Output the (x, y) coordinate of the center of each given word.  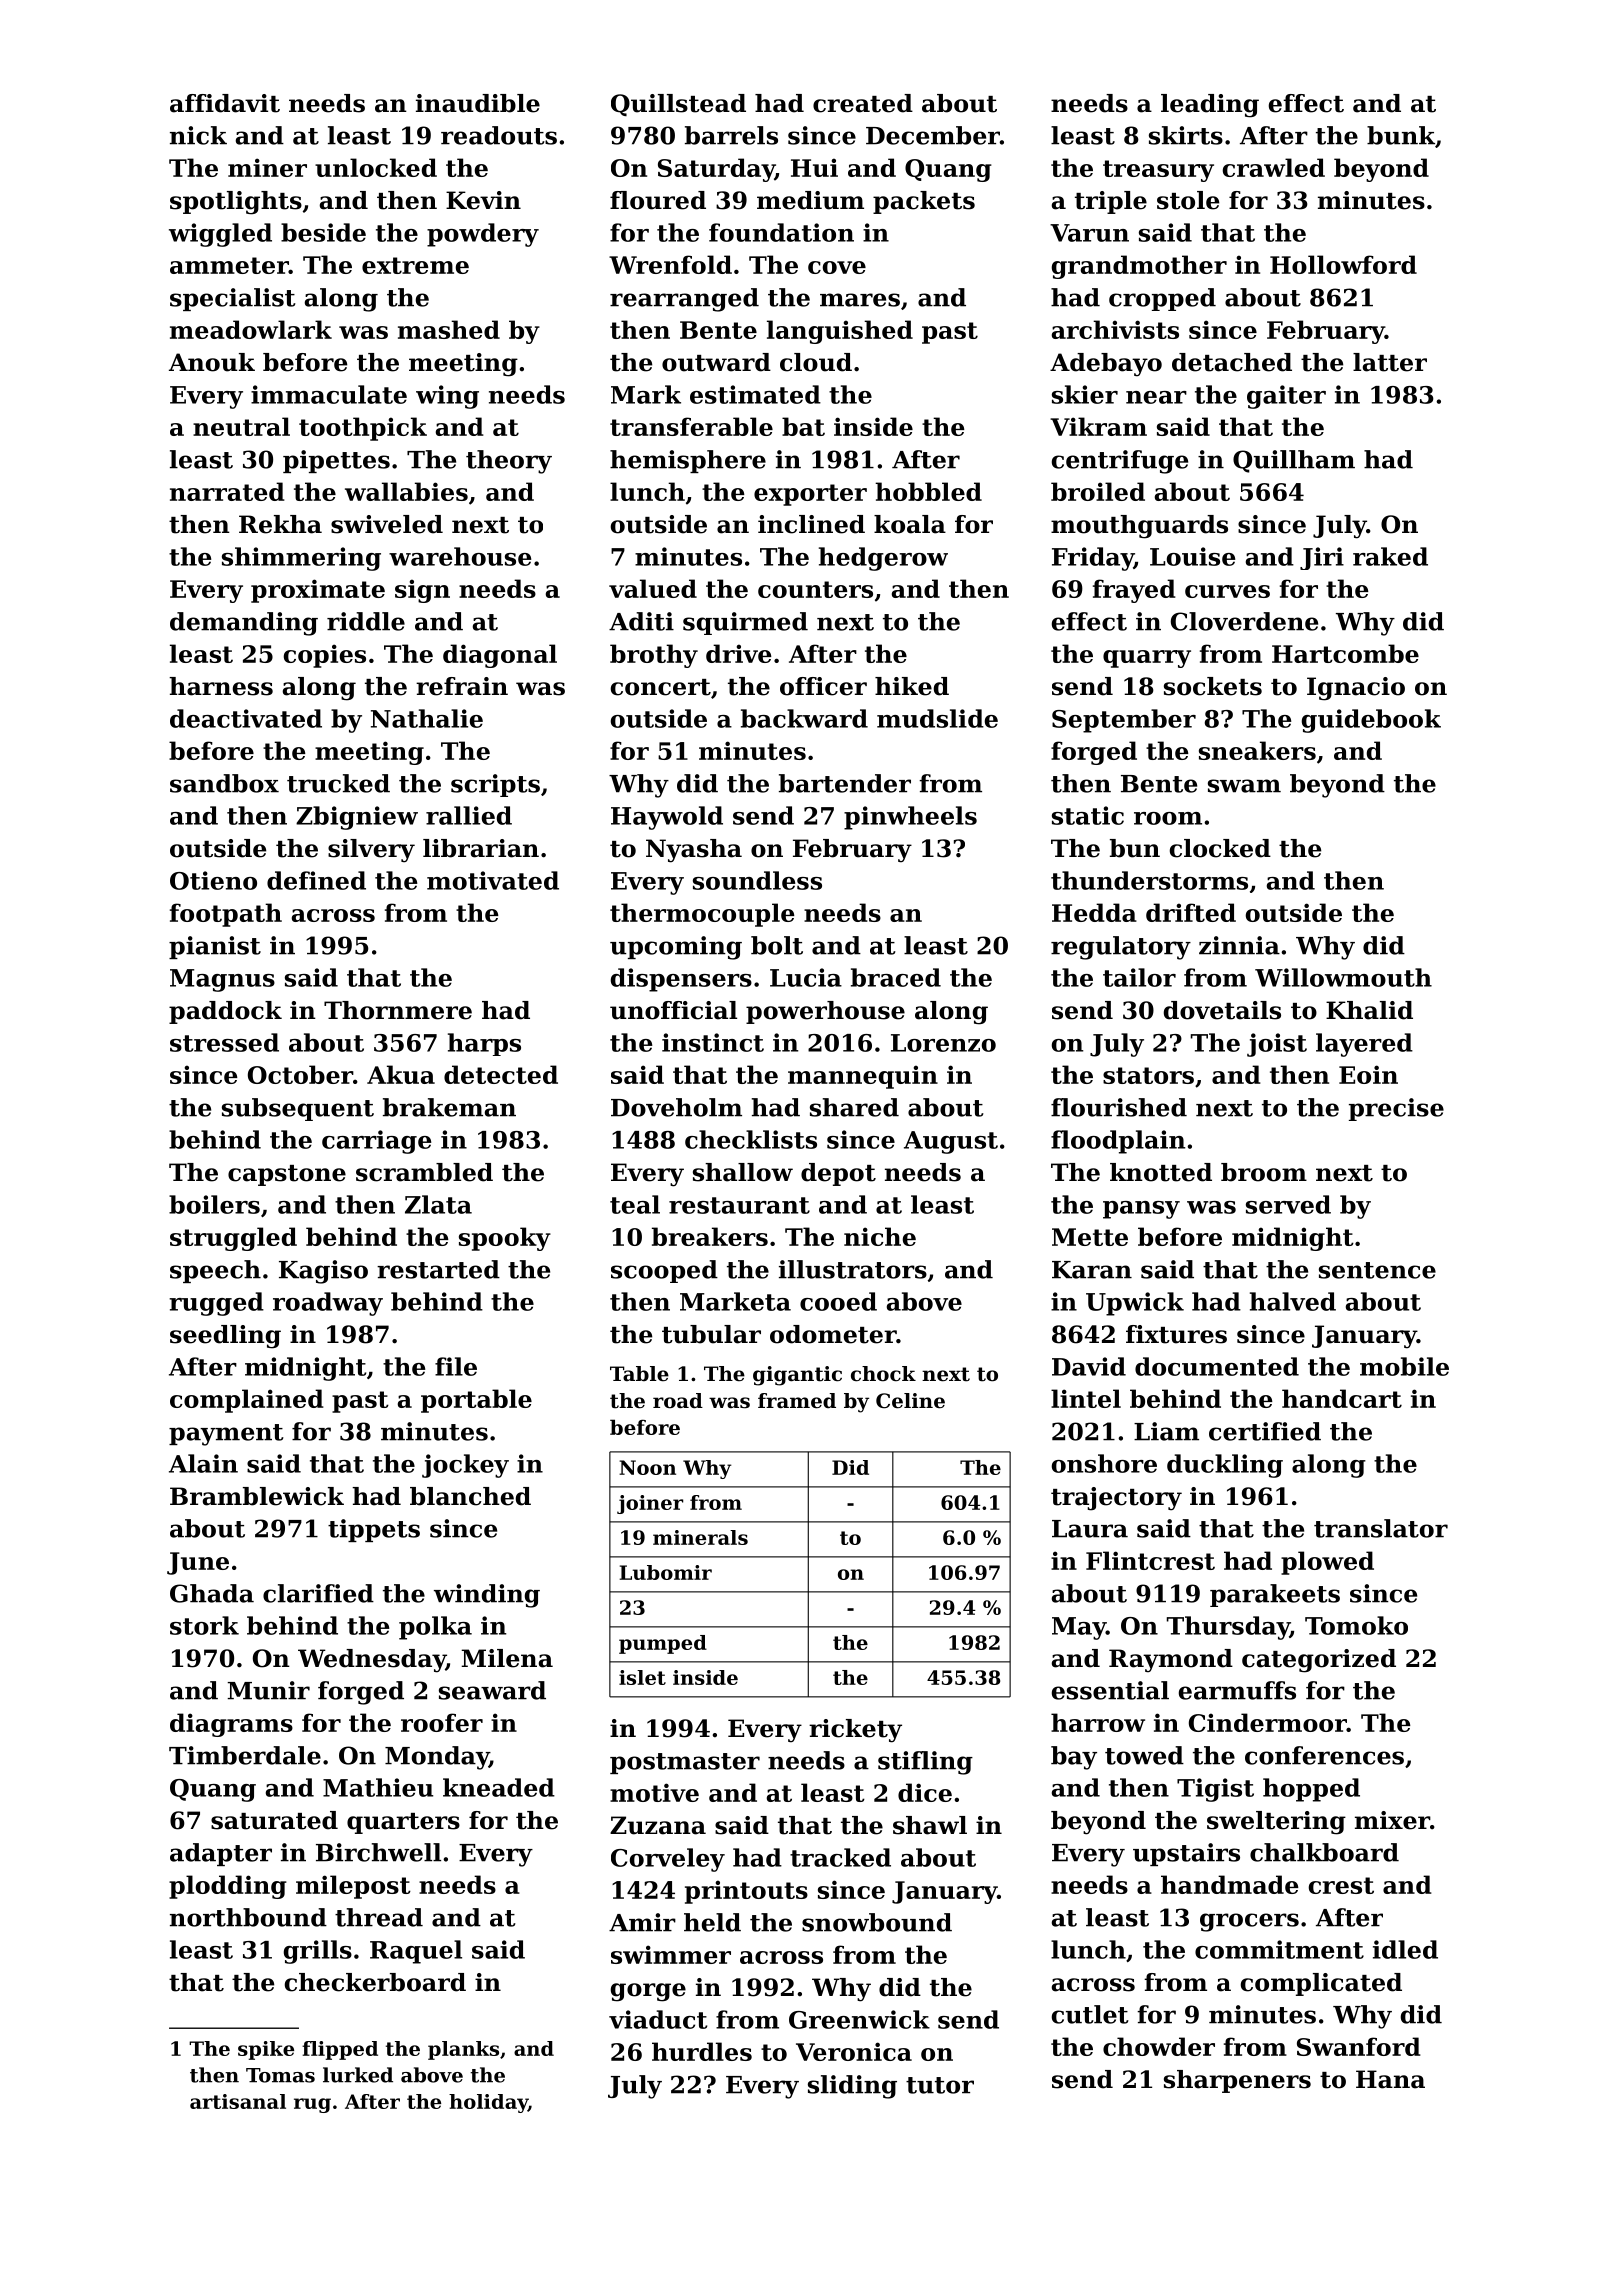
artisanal (238, 2101)
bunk (1401, 135)
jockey (465, 1466)
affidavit (225, 103)
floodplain (1118, 1142)
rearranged (684, 300)
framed (797, 1401)
